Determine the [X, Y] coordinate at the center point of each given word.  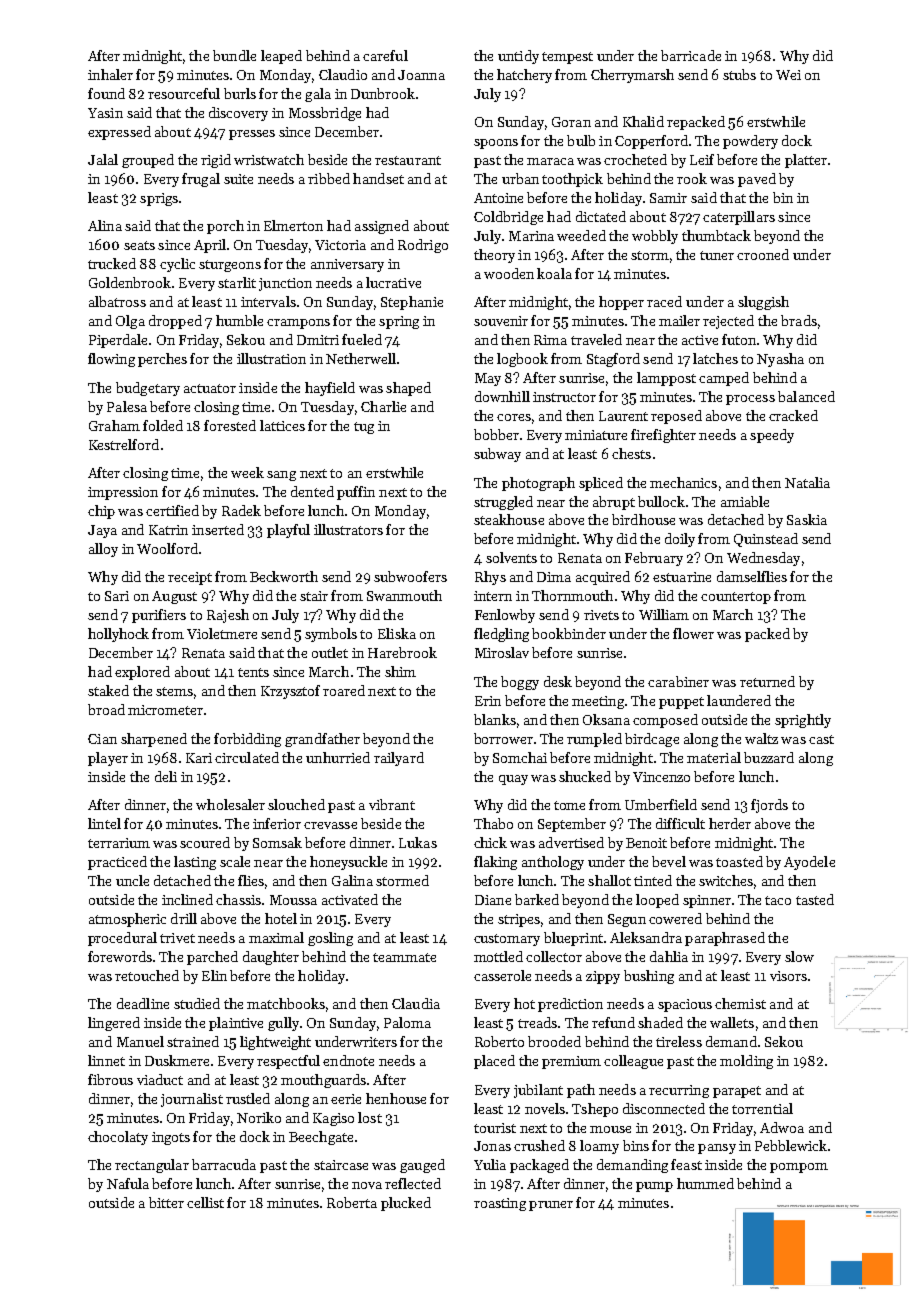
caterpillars [739, 218]
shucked [585, 776]
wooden [509, 273]
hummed [705, 1183]
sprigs [159, 199]
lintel [104, 823]
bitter [166, 1202]
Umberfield [661, 804]
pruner [551, 1206]
